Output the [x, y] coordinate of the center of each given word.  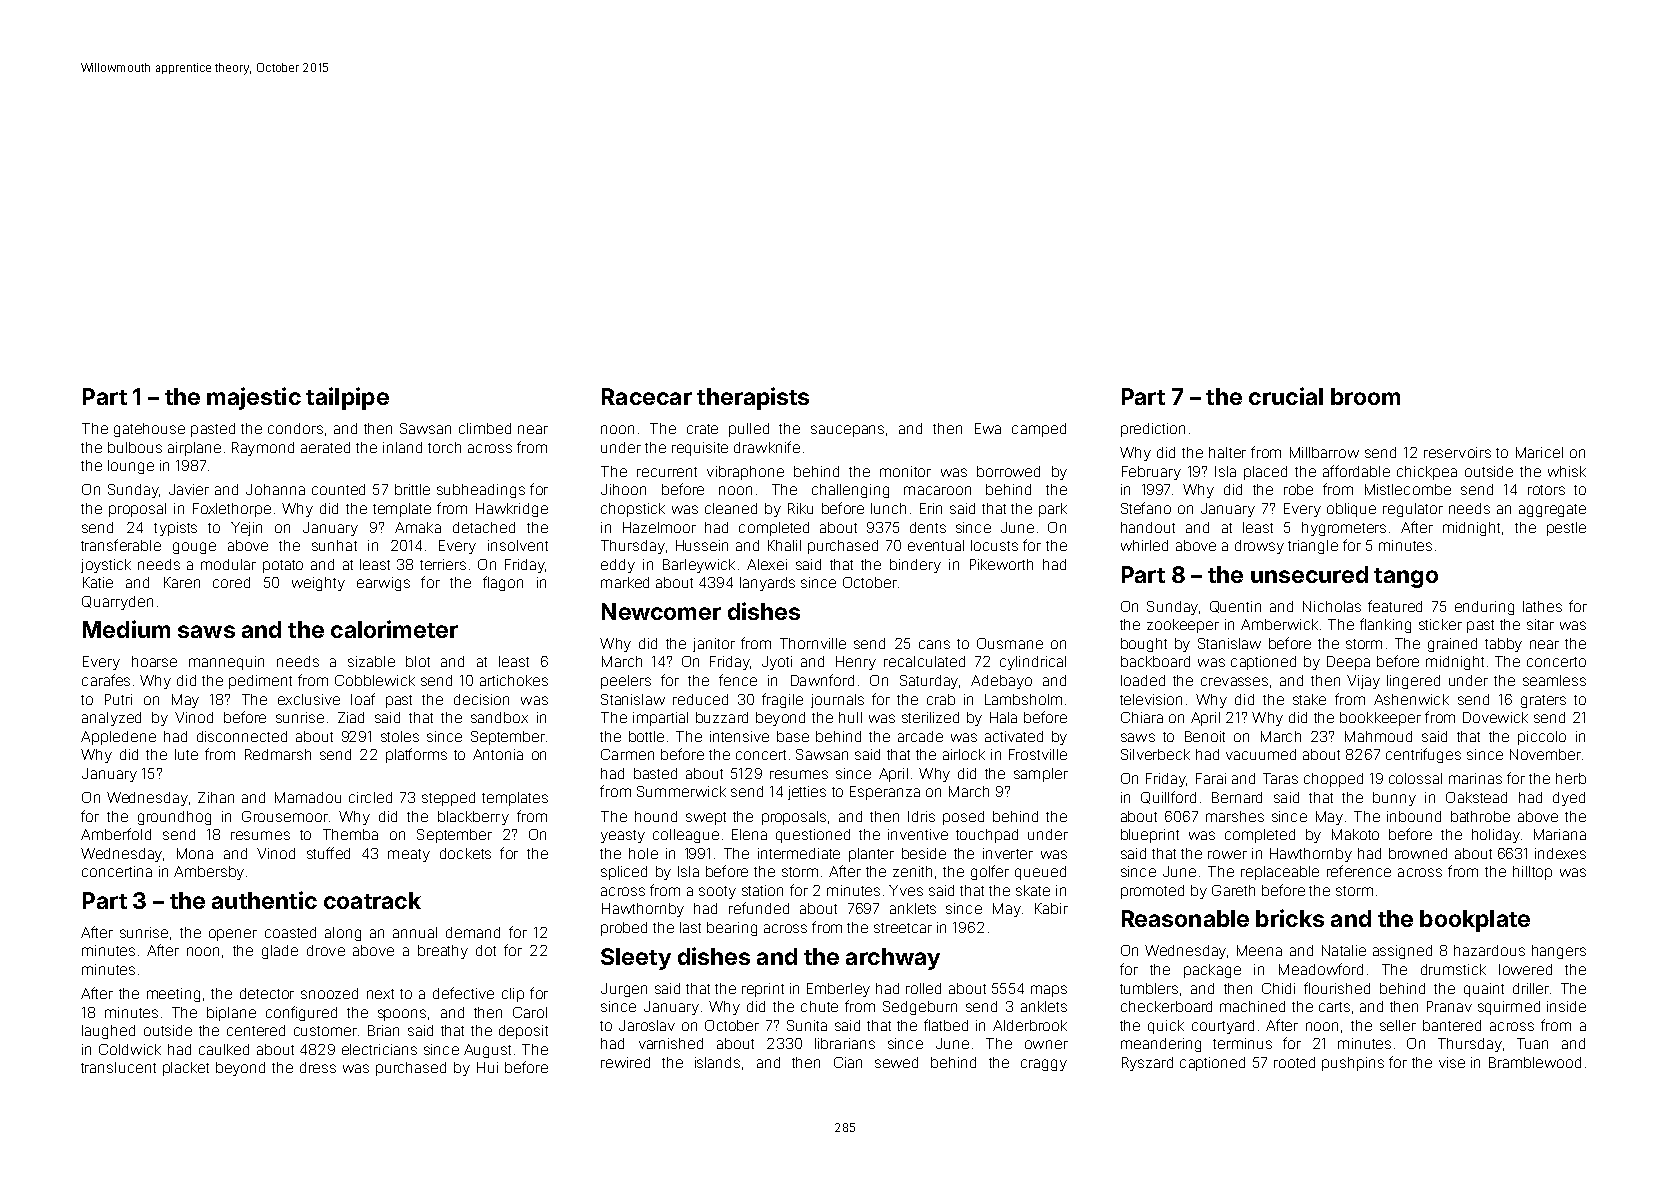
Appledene [118, 738]
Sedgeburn [920, 1008]
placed [1265, 473]
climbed [485, 428]
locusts [994, 545]
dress [318, 1067]
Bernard [1237, 797]
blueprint [1150, 836]
